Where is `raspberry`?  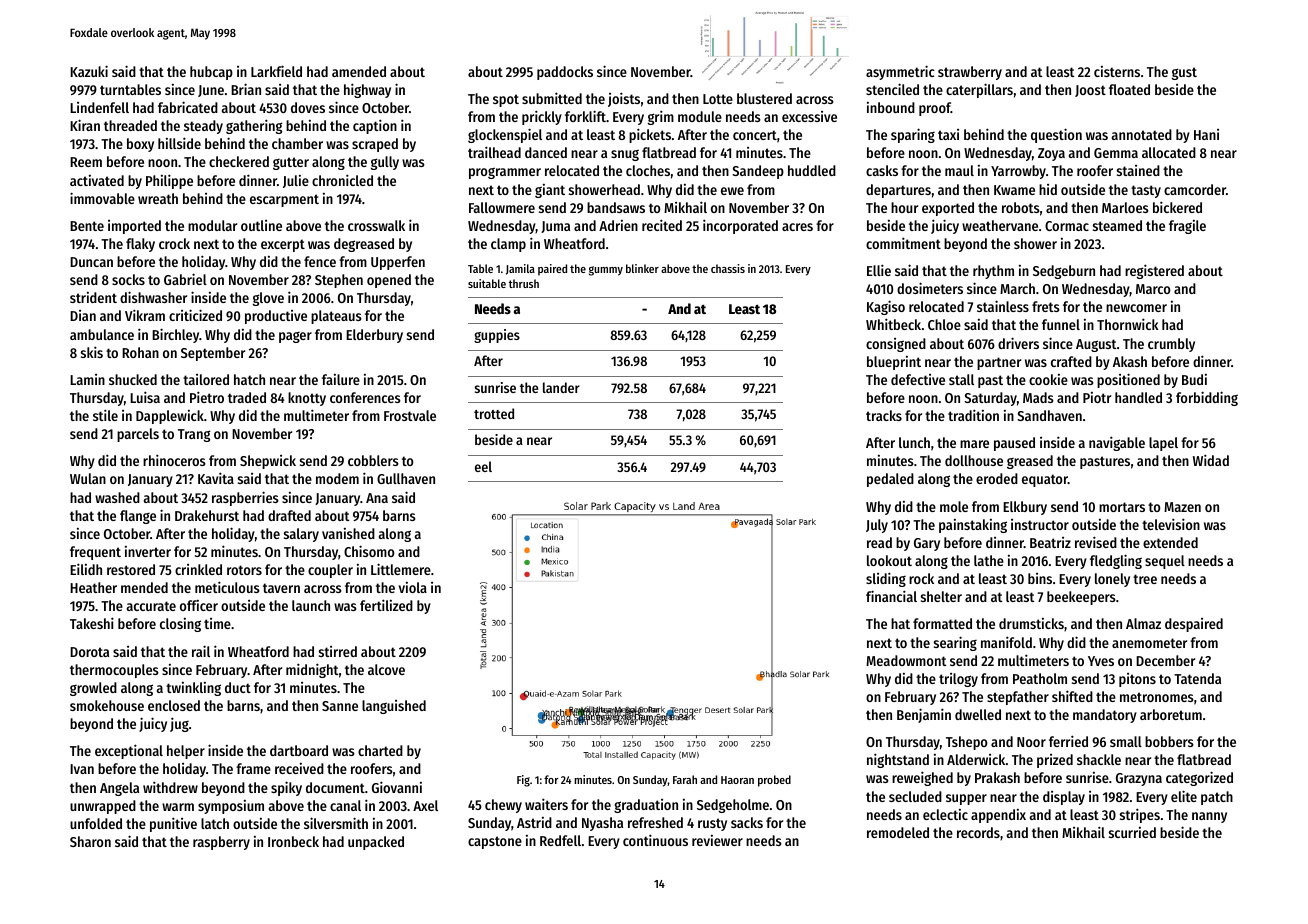
raspberry is located at coordinates (221, 843).
